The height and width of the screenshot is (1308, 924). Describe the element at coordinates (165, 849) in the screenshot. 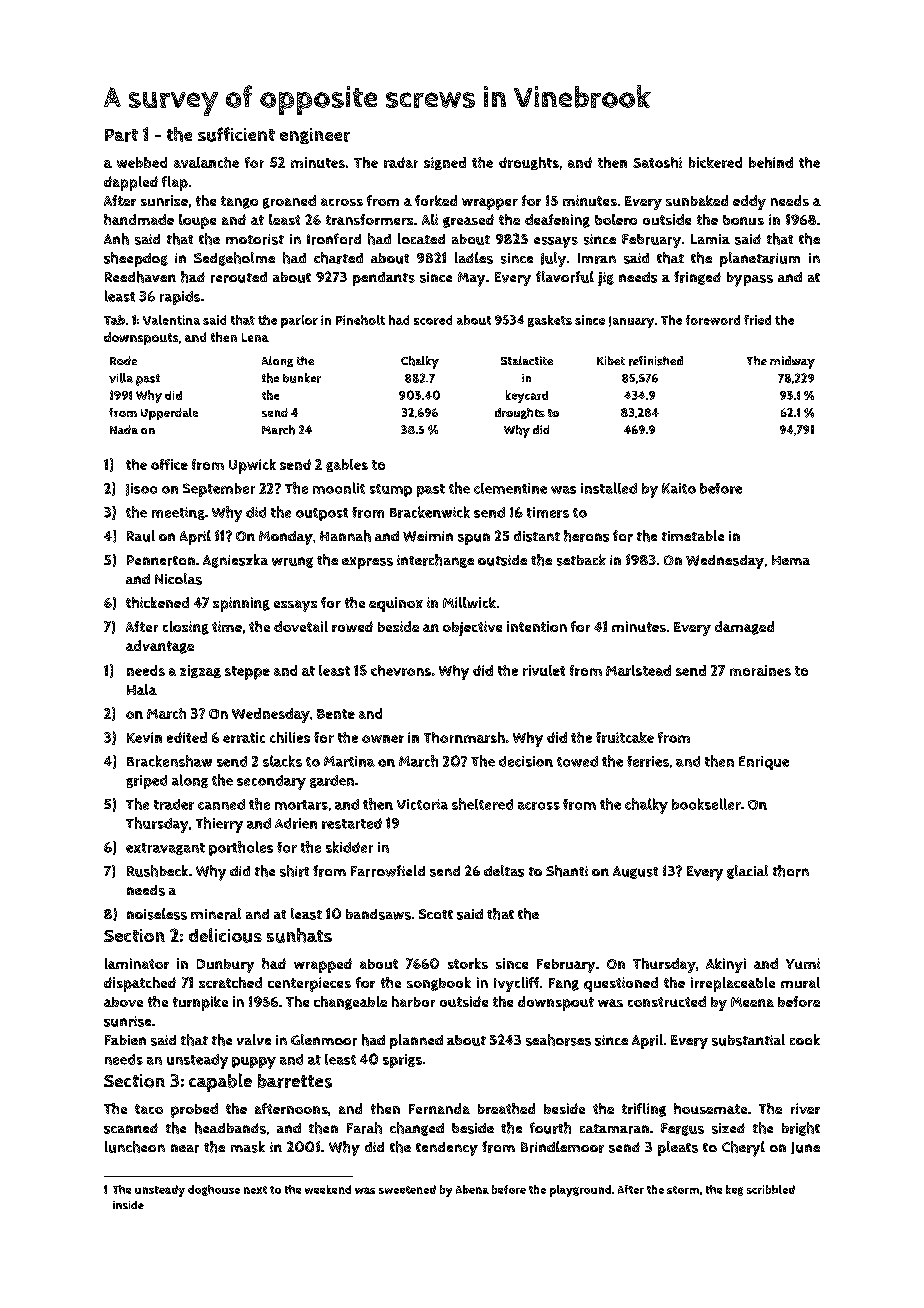

I see `extravagant` at that location.
